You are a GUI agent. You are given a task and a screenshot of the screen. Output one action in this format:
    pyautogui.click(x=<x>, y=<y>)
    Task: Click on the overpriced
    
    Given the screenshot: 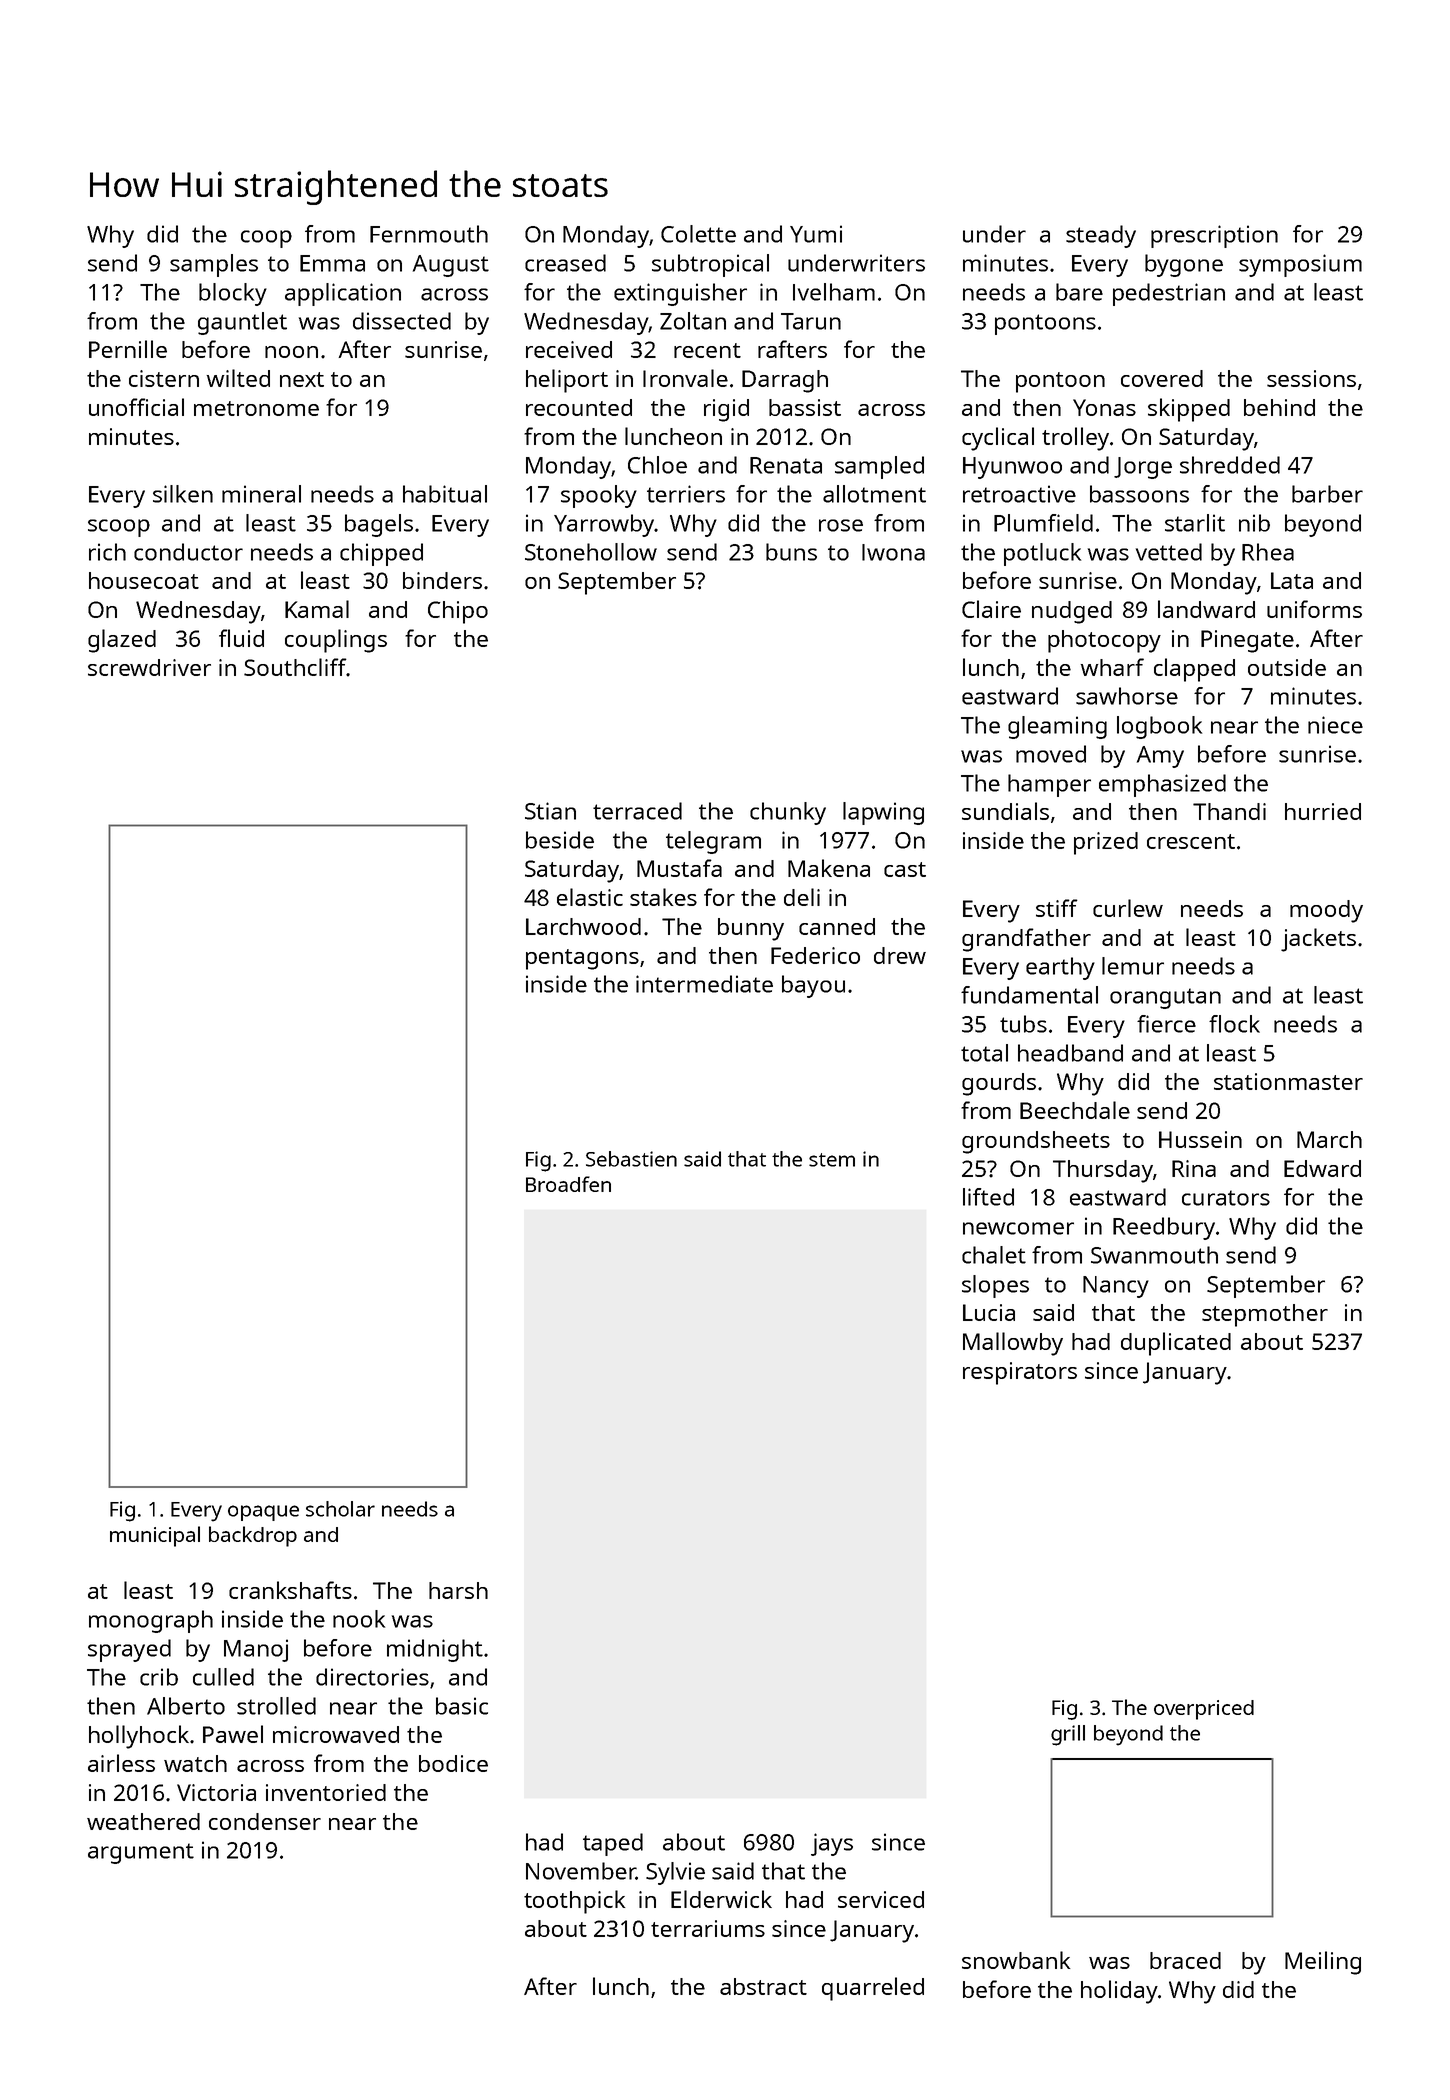 What is the action you would take?
    pyautogui.click(x=1204, y=1710)
